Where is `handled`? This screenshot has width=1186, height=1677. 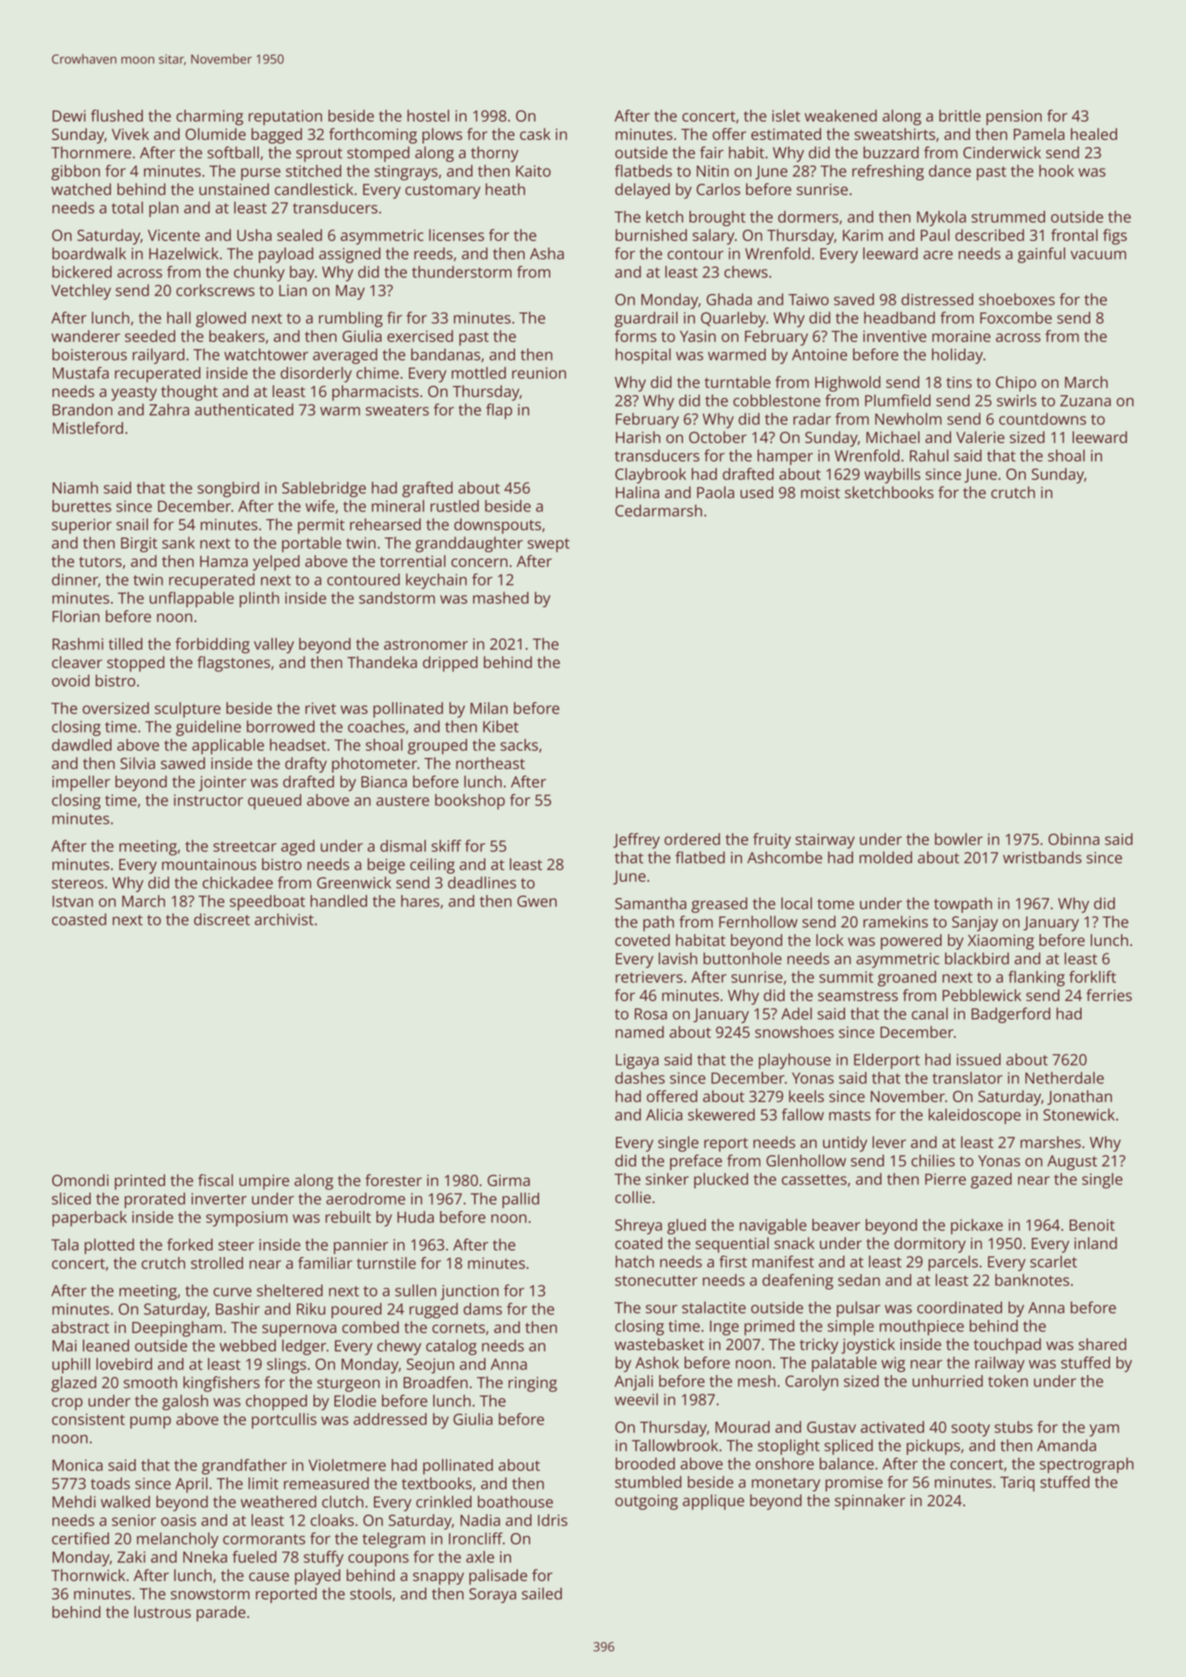
handled is located at coordinates (338, 901).
